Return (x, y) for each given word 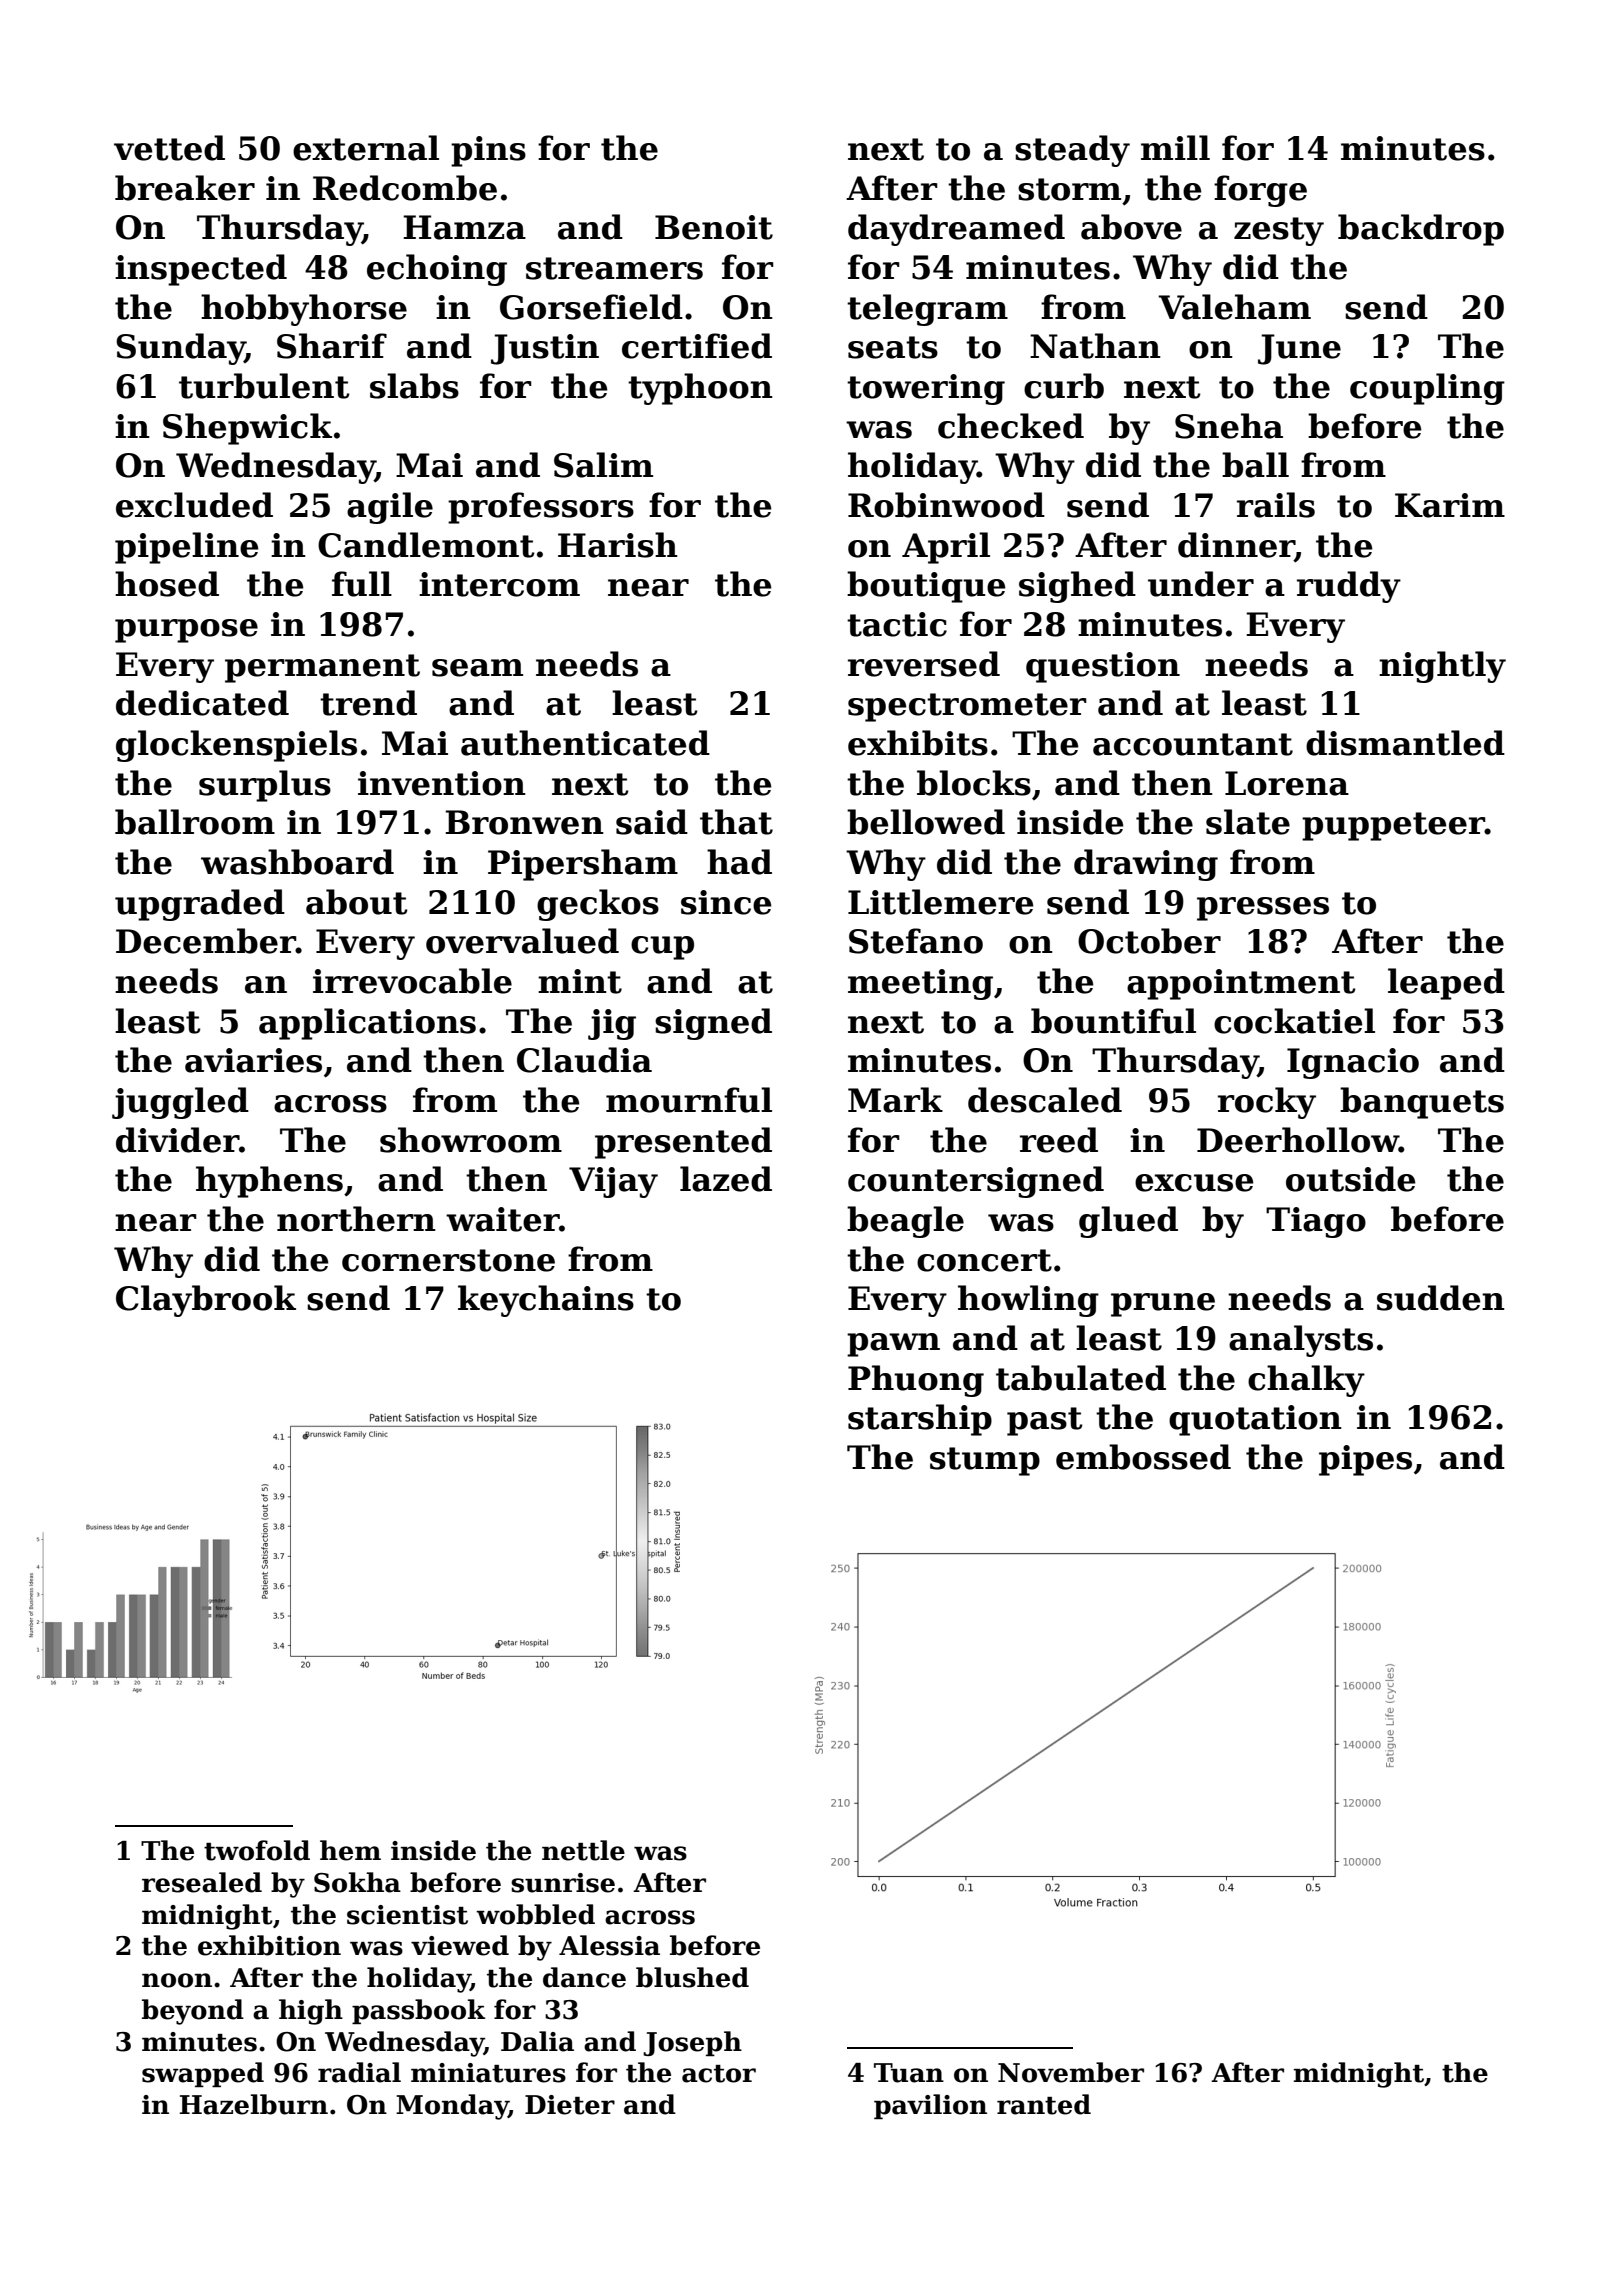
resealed (202, 1882)
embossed (1143, 1457)
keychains (546, 1301)
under (1201, 584)
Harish (618, 545)
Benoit (714, 227)
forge (1260, 191)
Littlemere (940, 902)
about (357, 902)
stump (985, 1461)
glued (1128, 1222)
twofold (257, 1850)
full (362, 584)
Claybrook (206, 1301)
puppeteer (1393, 826)
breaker (185, 188)
